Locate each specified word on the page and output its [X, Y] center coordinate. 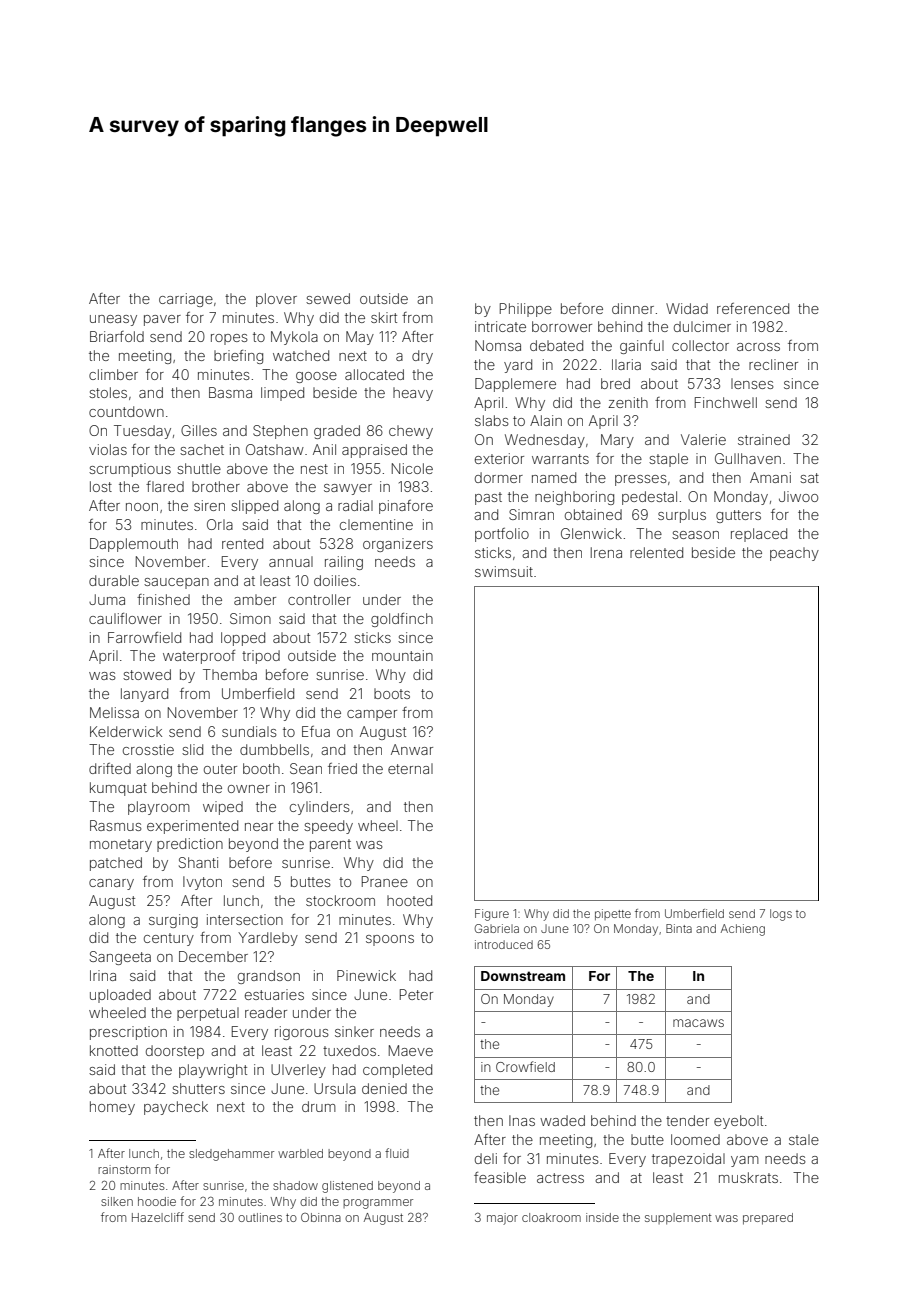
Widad [687, 308]
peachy [794, 554]
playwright [213, 1071]
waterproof [199, 657]
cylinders [320, 808]
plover [276, 300]
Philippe [526, 310]
